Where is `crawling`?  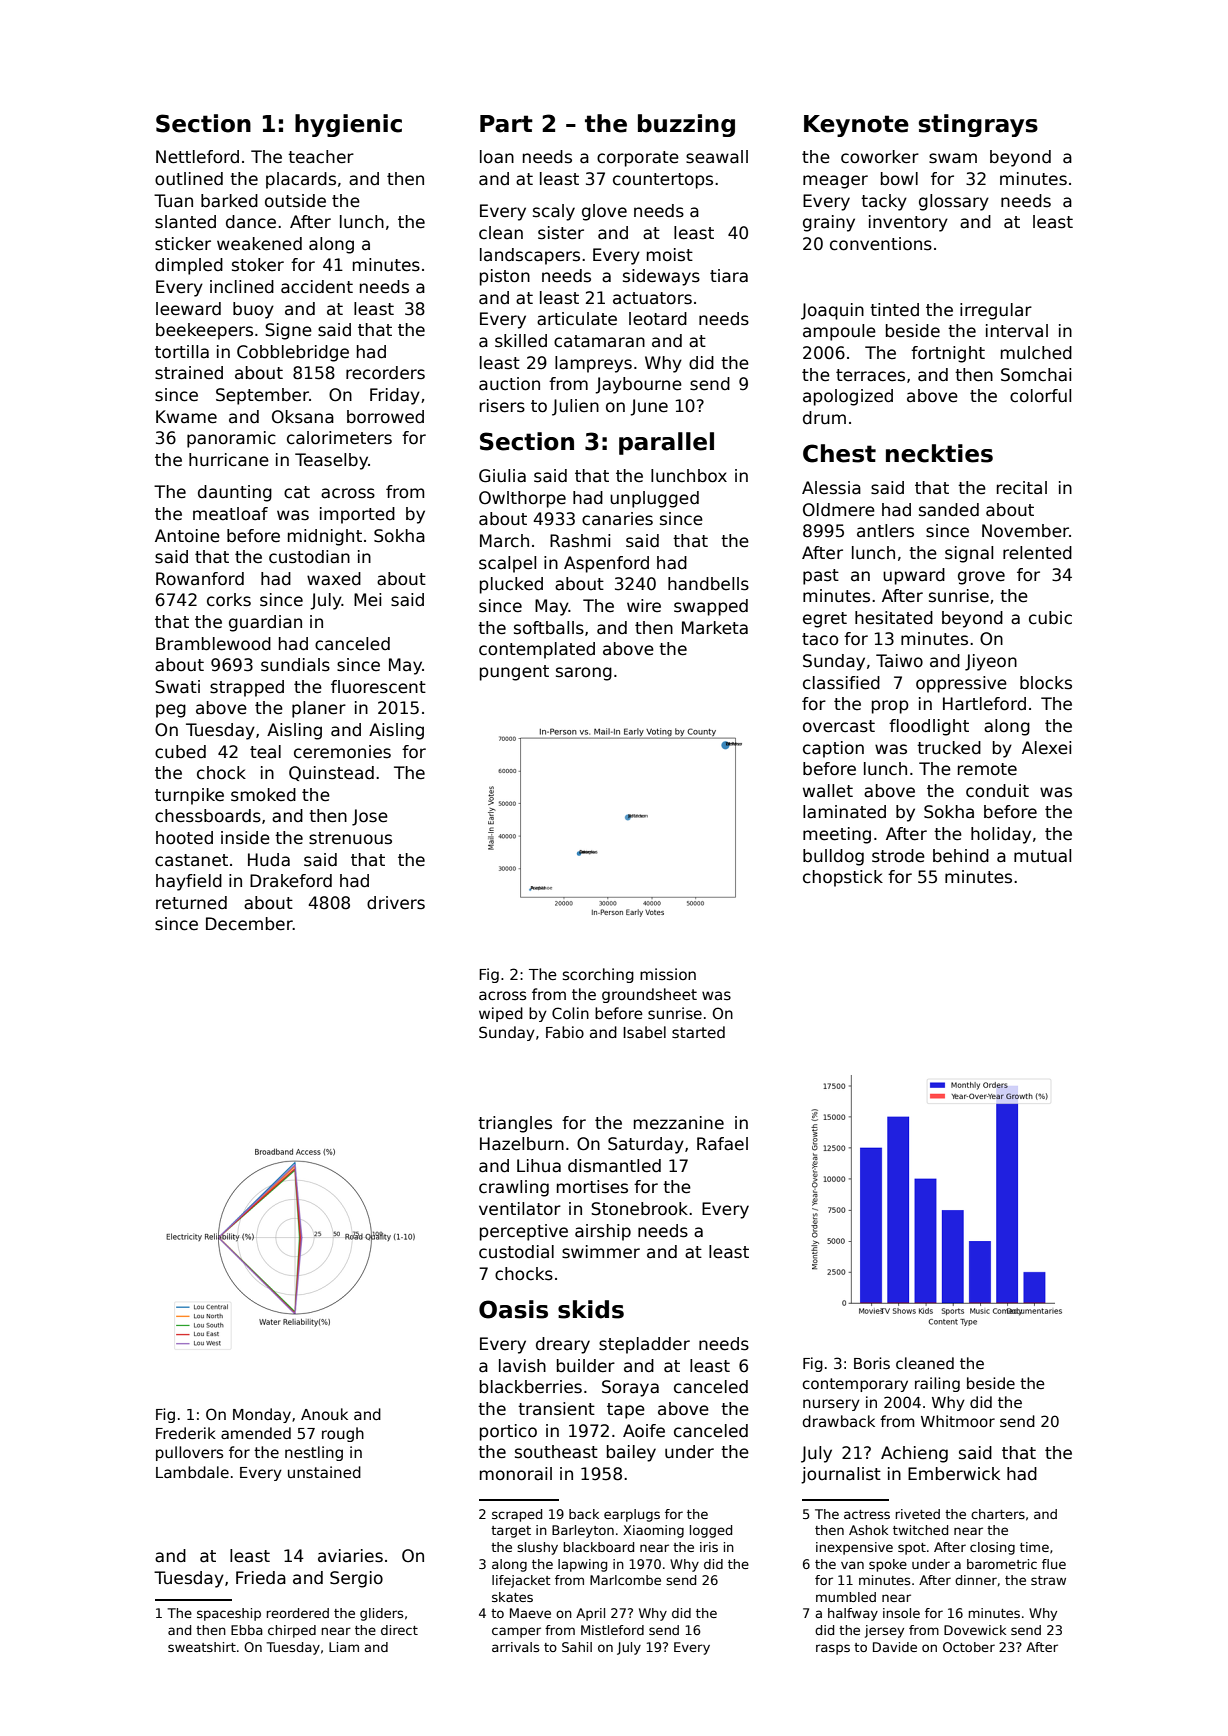 crawling is located at coordinates (514, 1188).
